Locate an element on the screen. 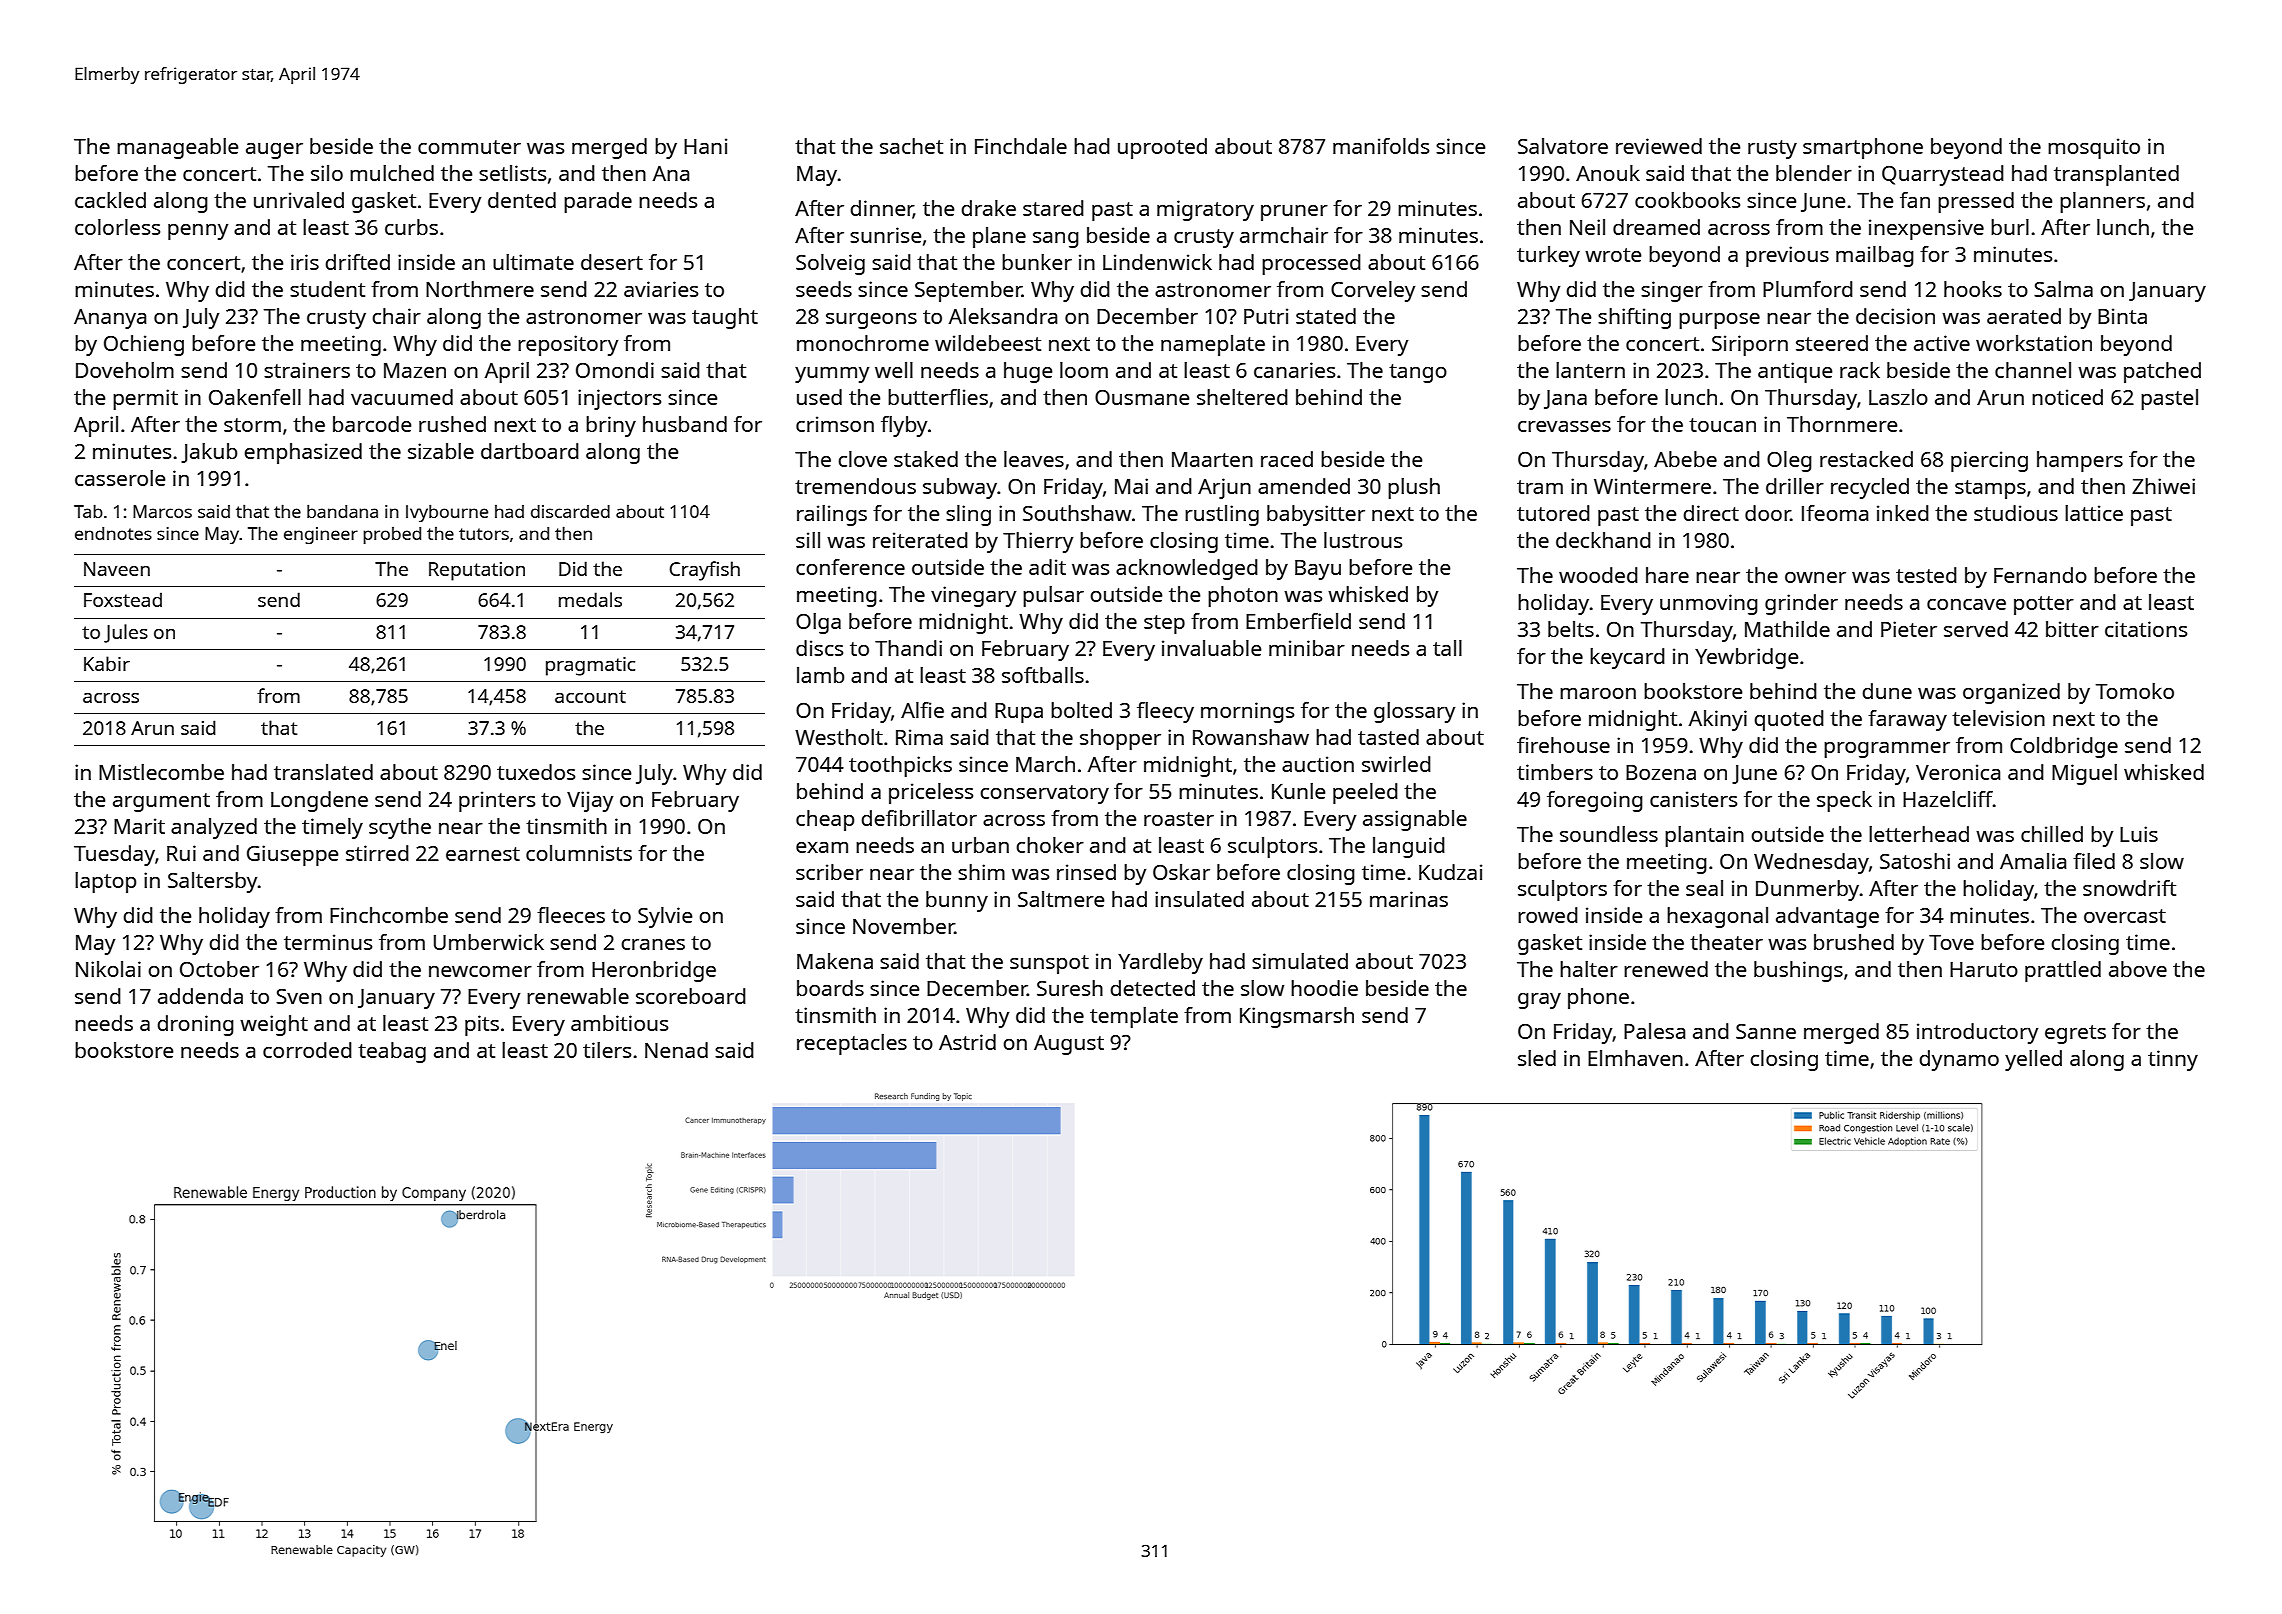  Salma is located at coordinates (2063, 289).
